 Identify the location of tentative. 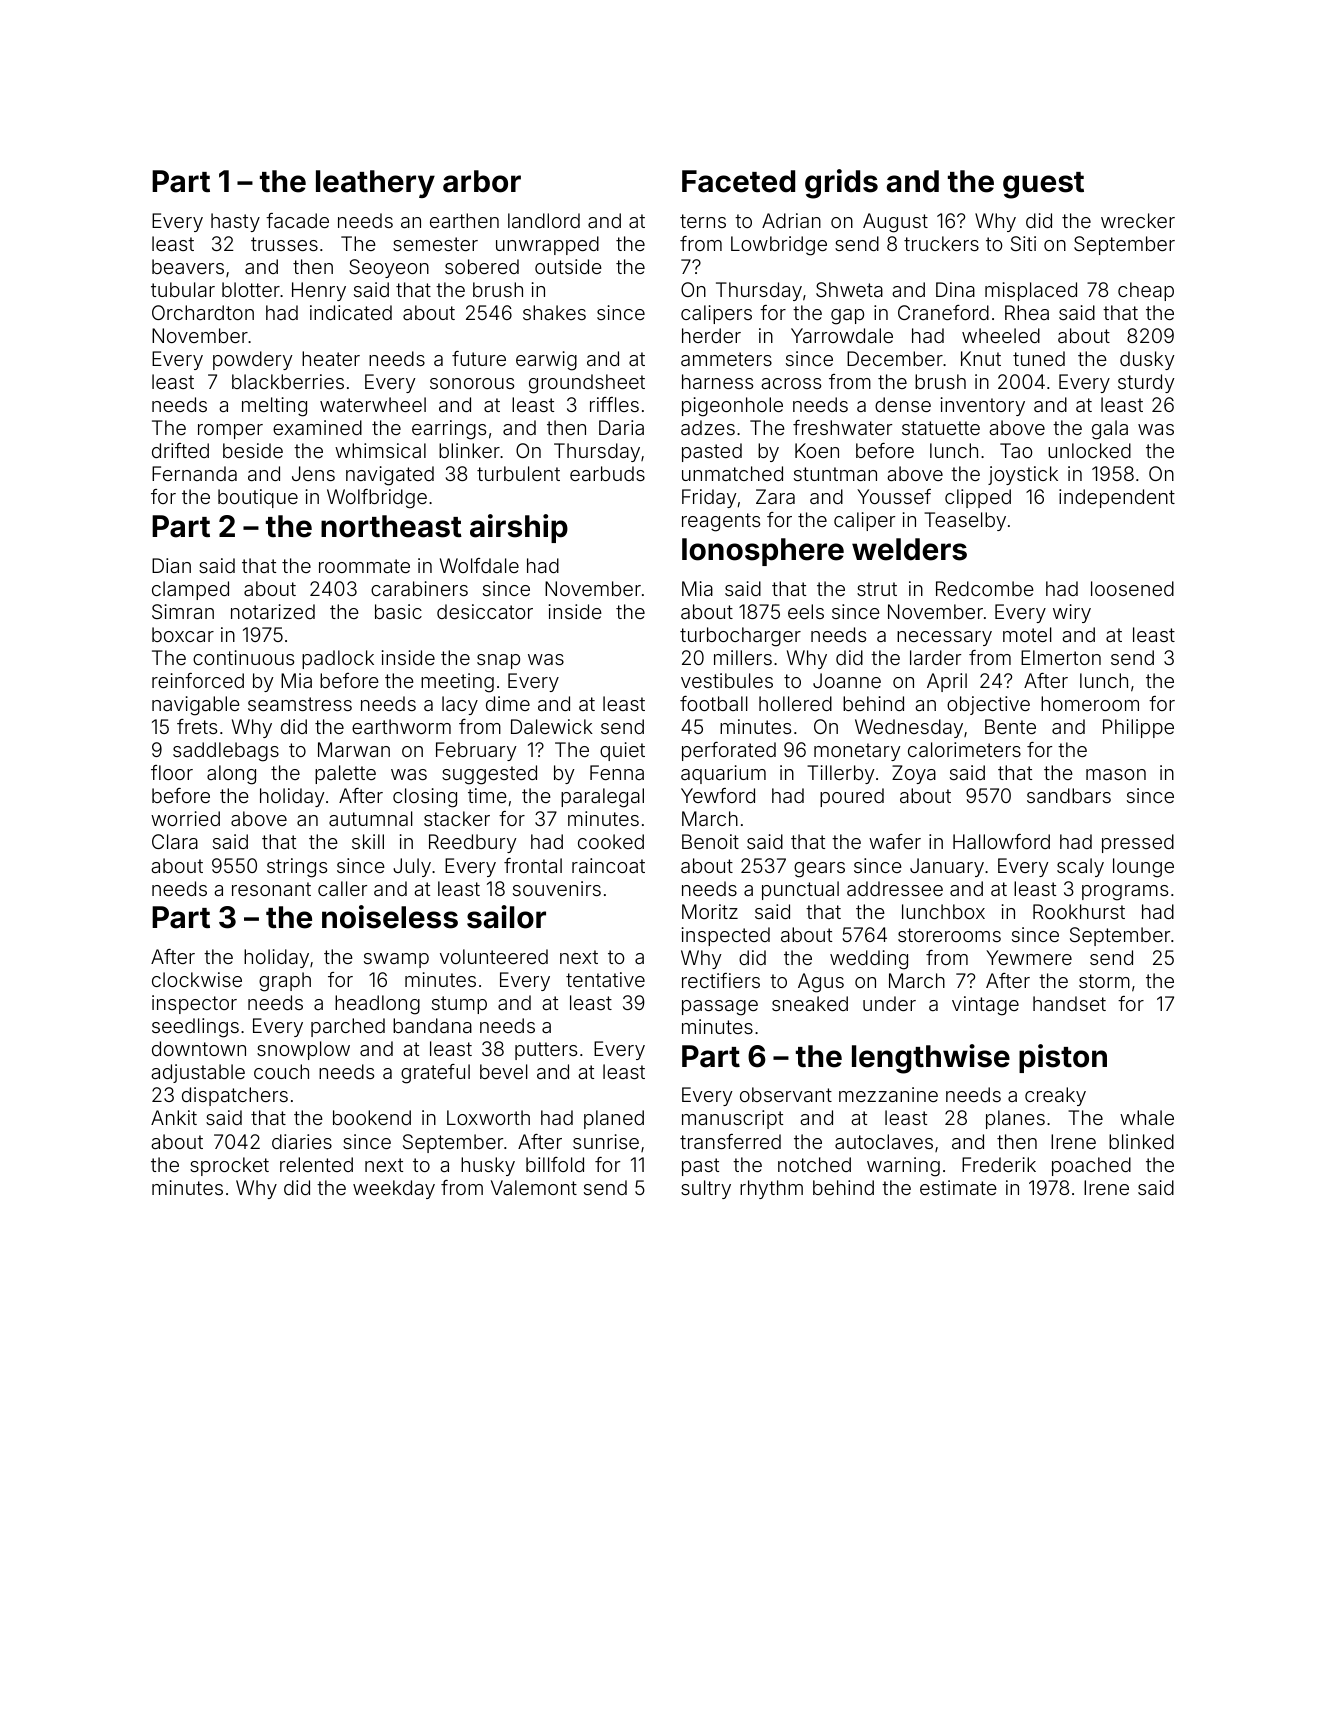
(605, 979).
